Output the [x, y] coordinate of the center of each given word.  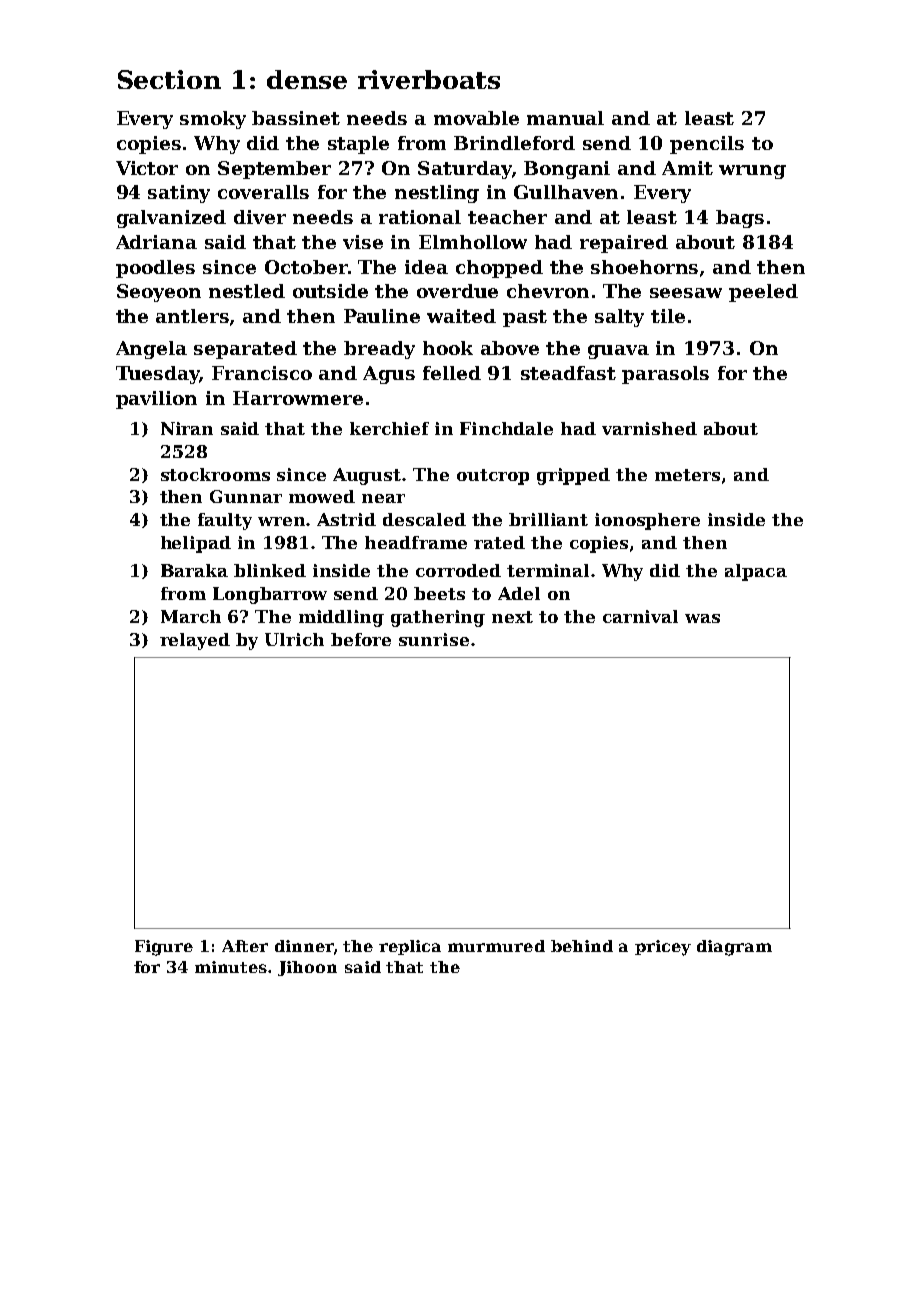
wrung [752, 172]
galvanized [171, 219]
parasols [665, 375]
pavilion [156, 400]
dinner [304, 946]
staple [358, 145]
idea [426, 267]
